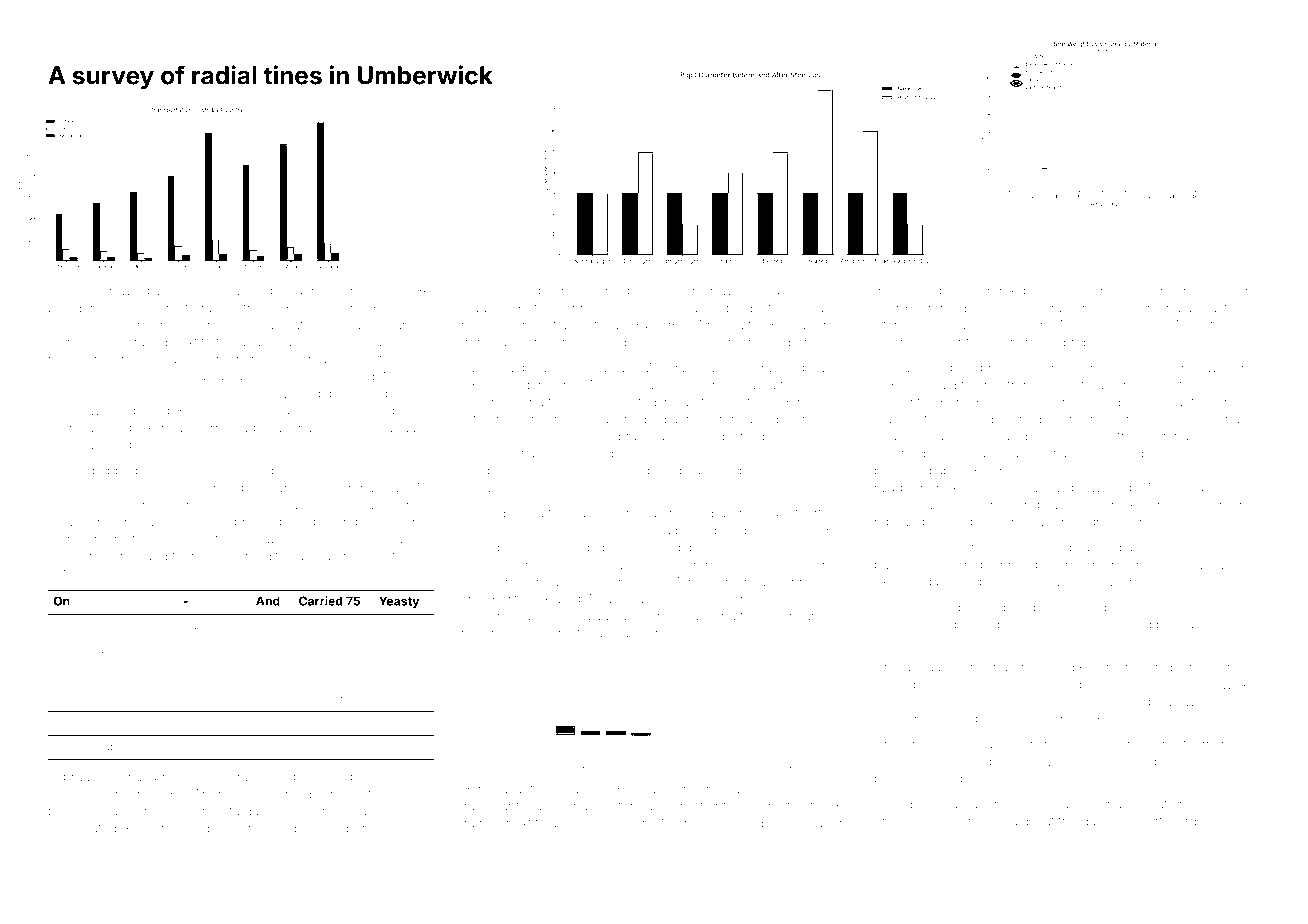 This screenshot has height=924, width=1308. I want to click on convention, so click(673, 633).
